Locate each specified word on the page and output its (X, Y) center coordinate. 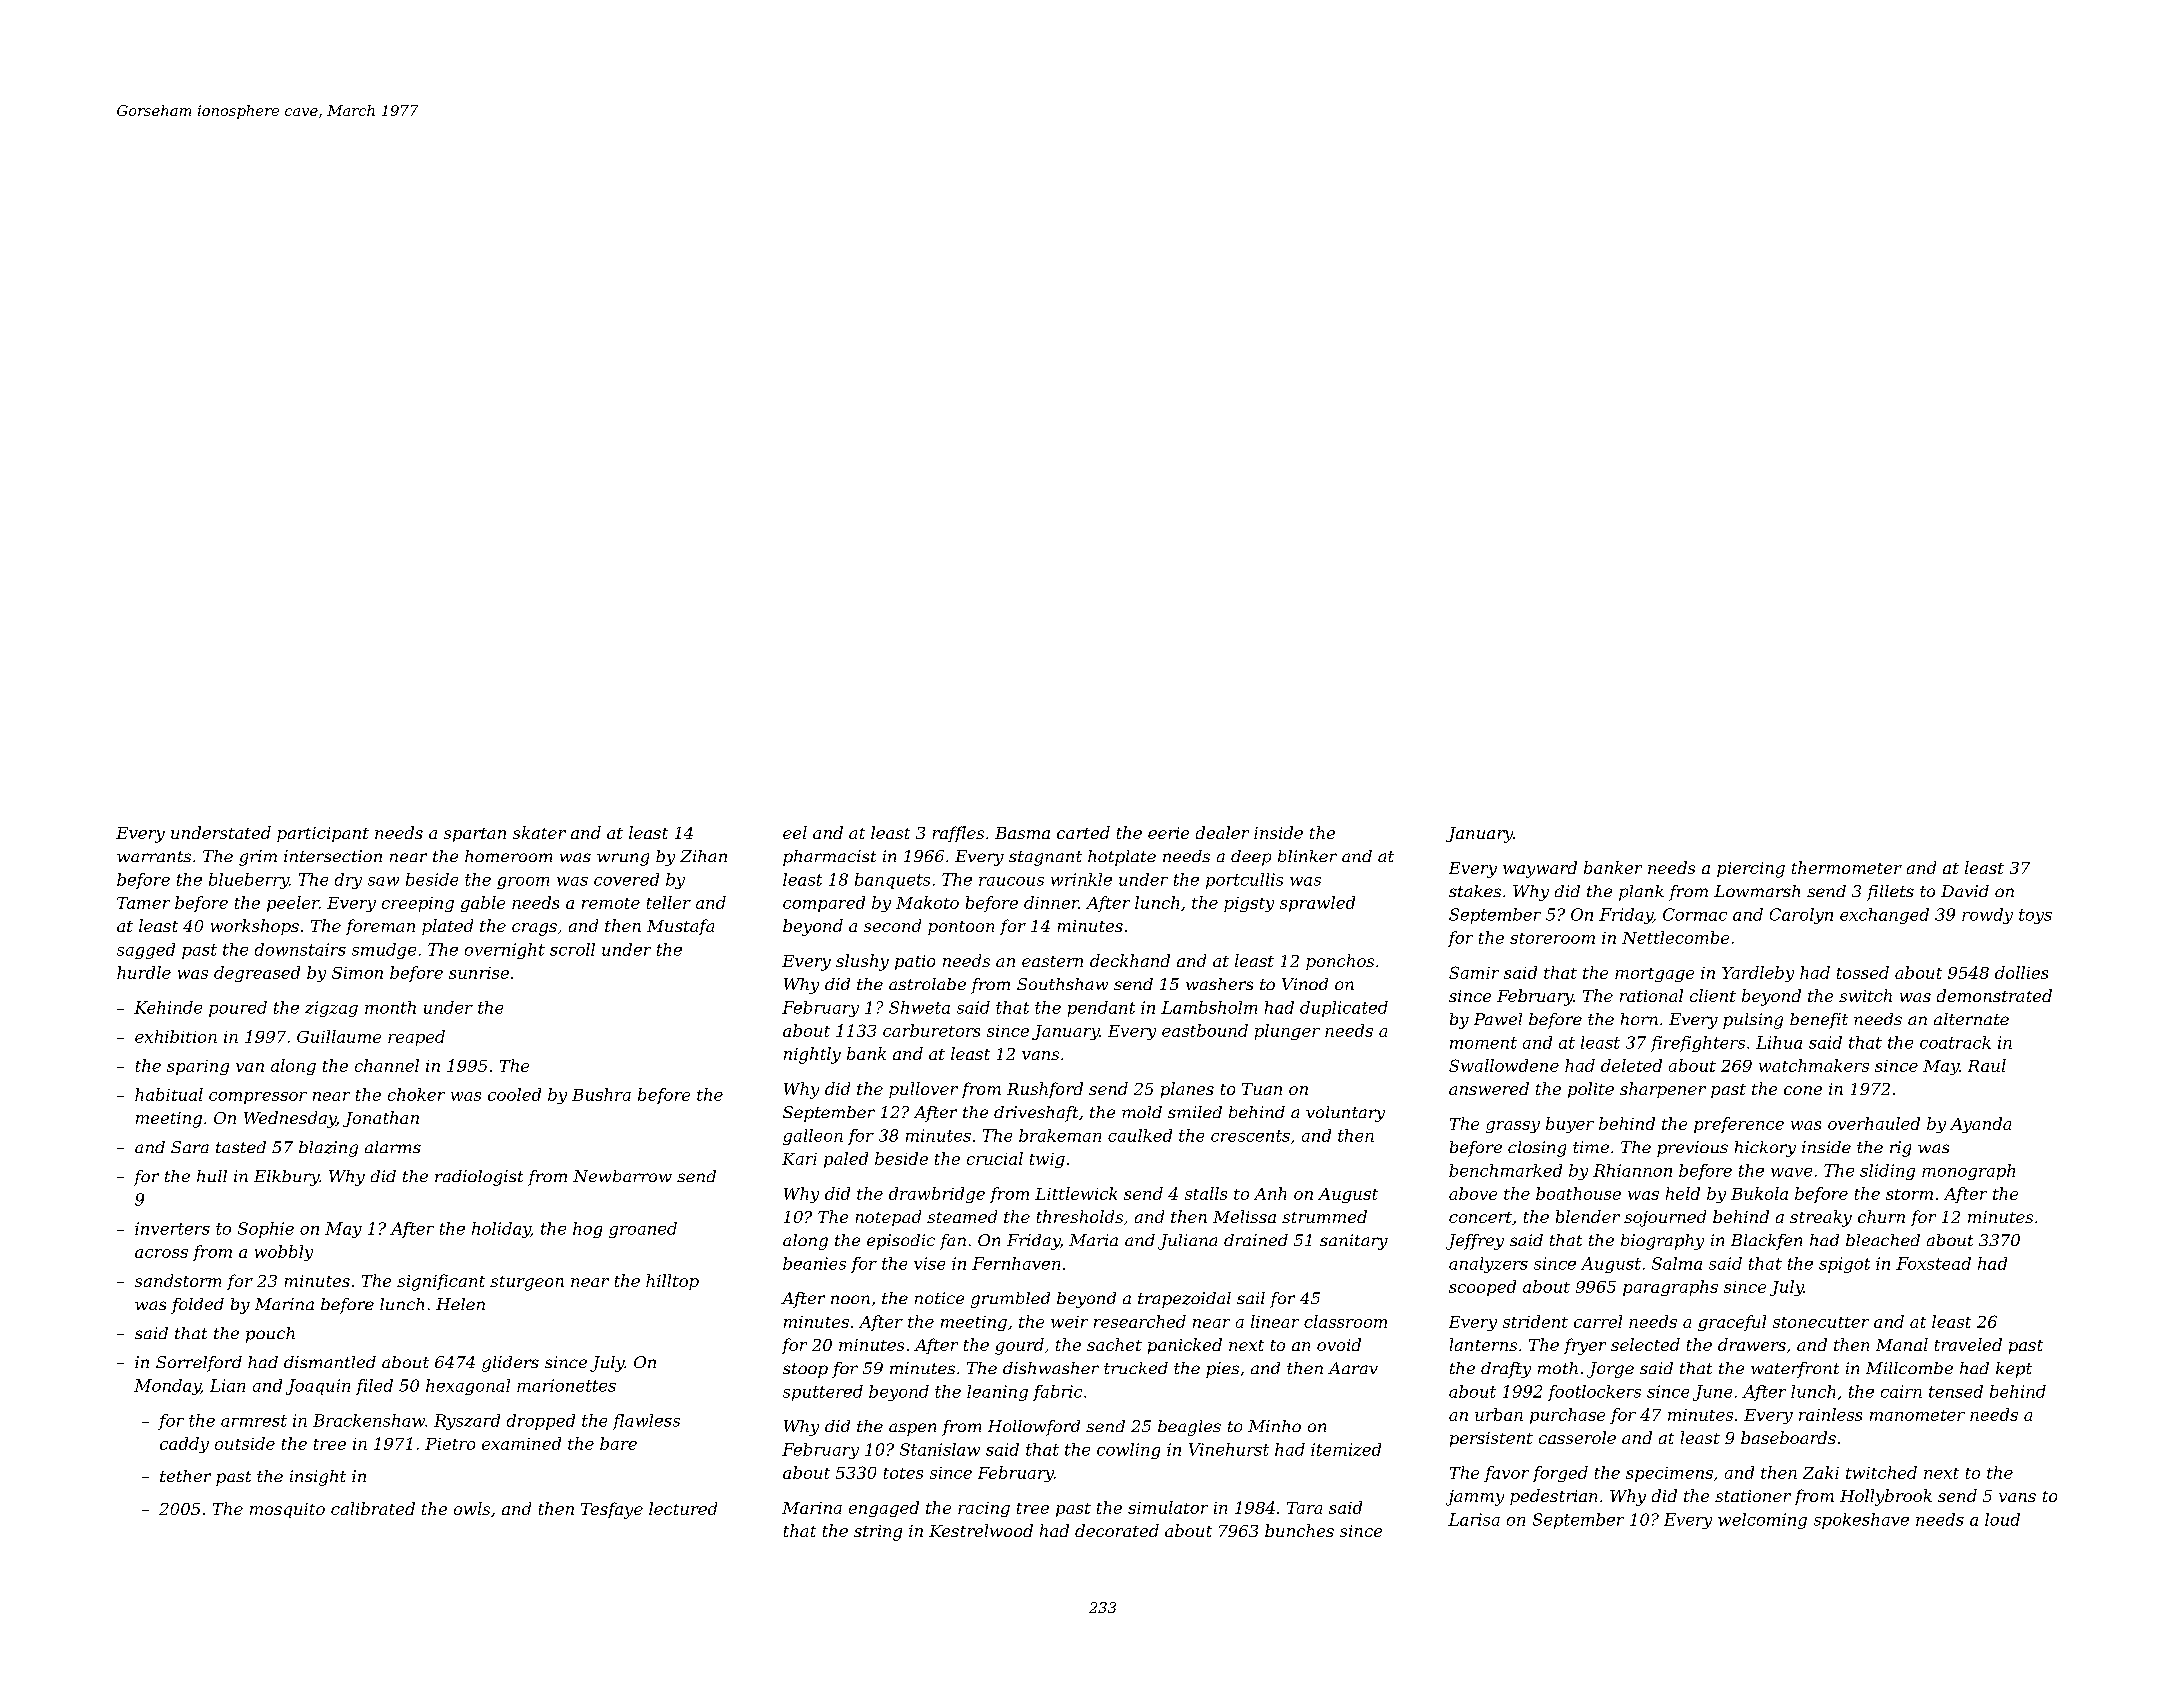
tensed (1956, 1391)
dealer (1222, 832)
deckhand (1130, 960)
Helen (460, 1304)
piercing (1751, 870)
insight (318, 1478)
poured (238, 1009)
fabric (1057, 1393)
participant (323, 834)
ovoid (1339, 1344)
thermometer (1847, 867)
